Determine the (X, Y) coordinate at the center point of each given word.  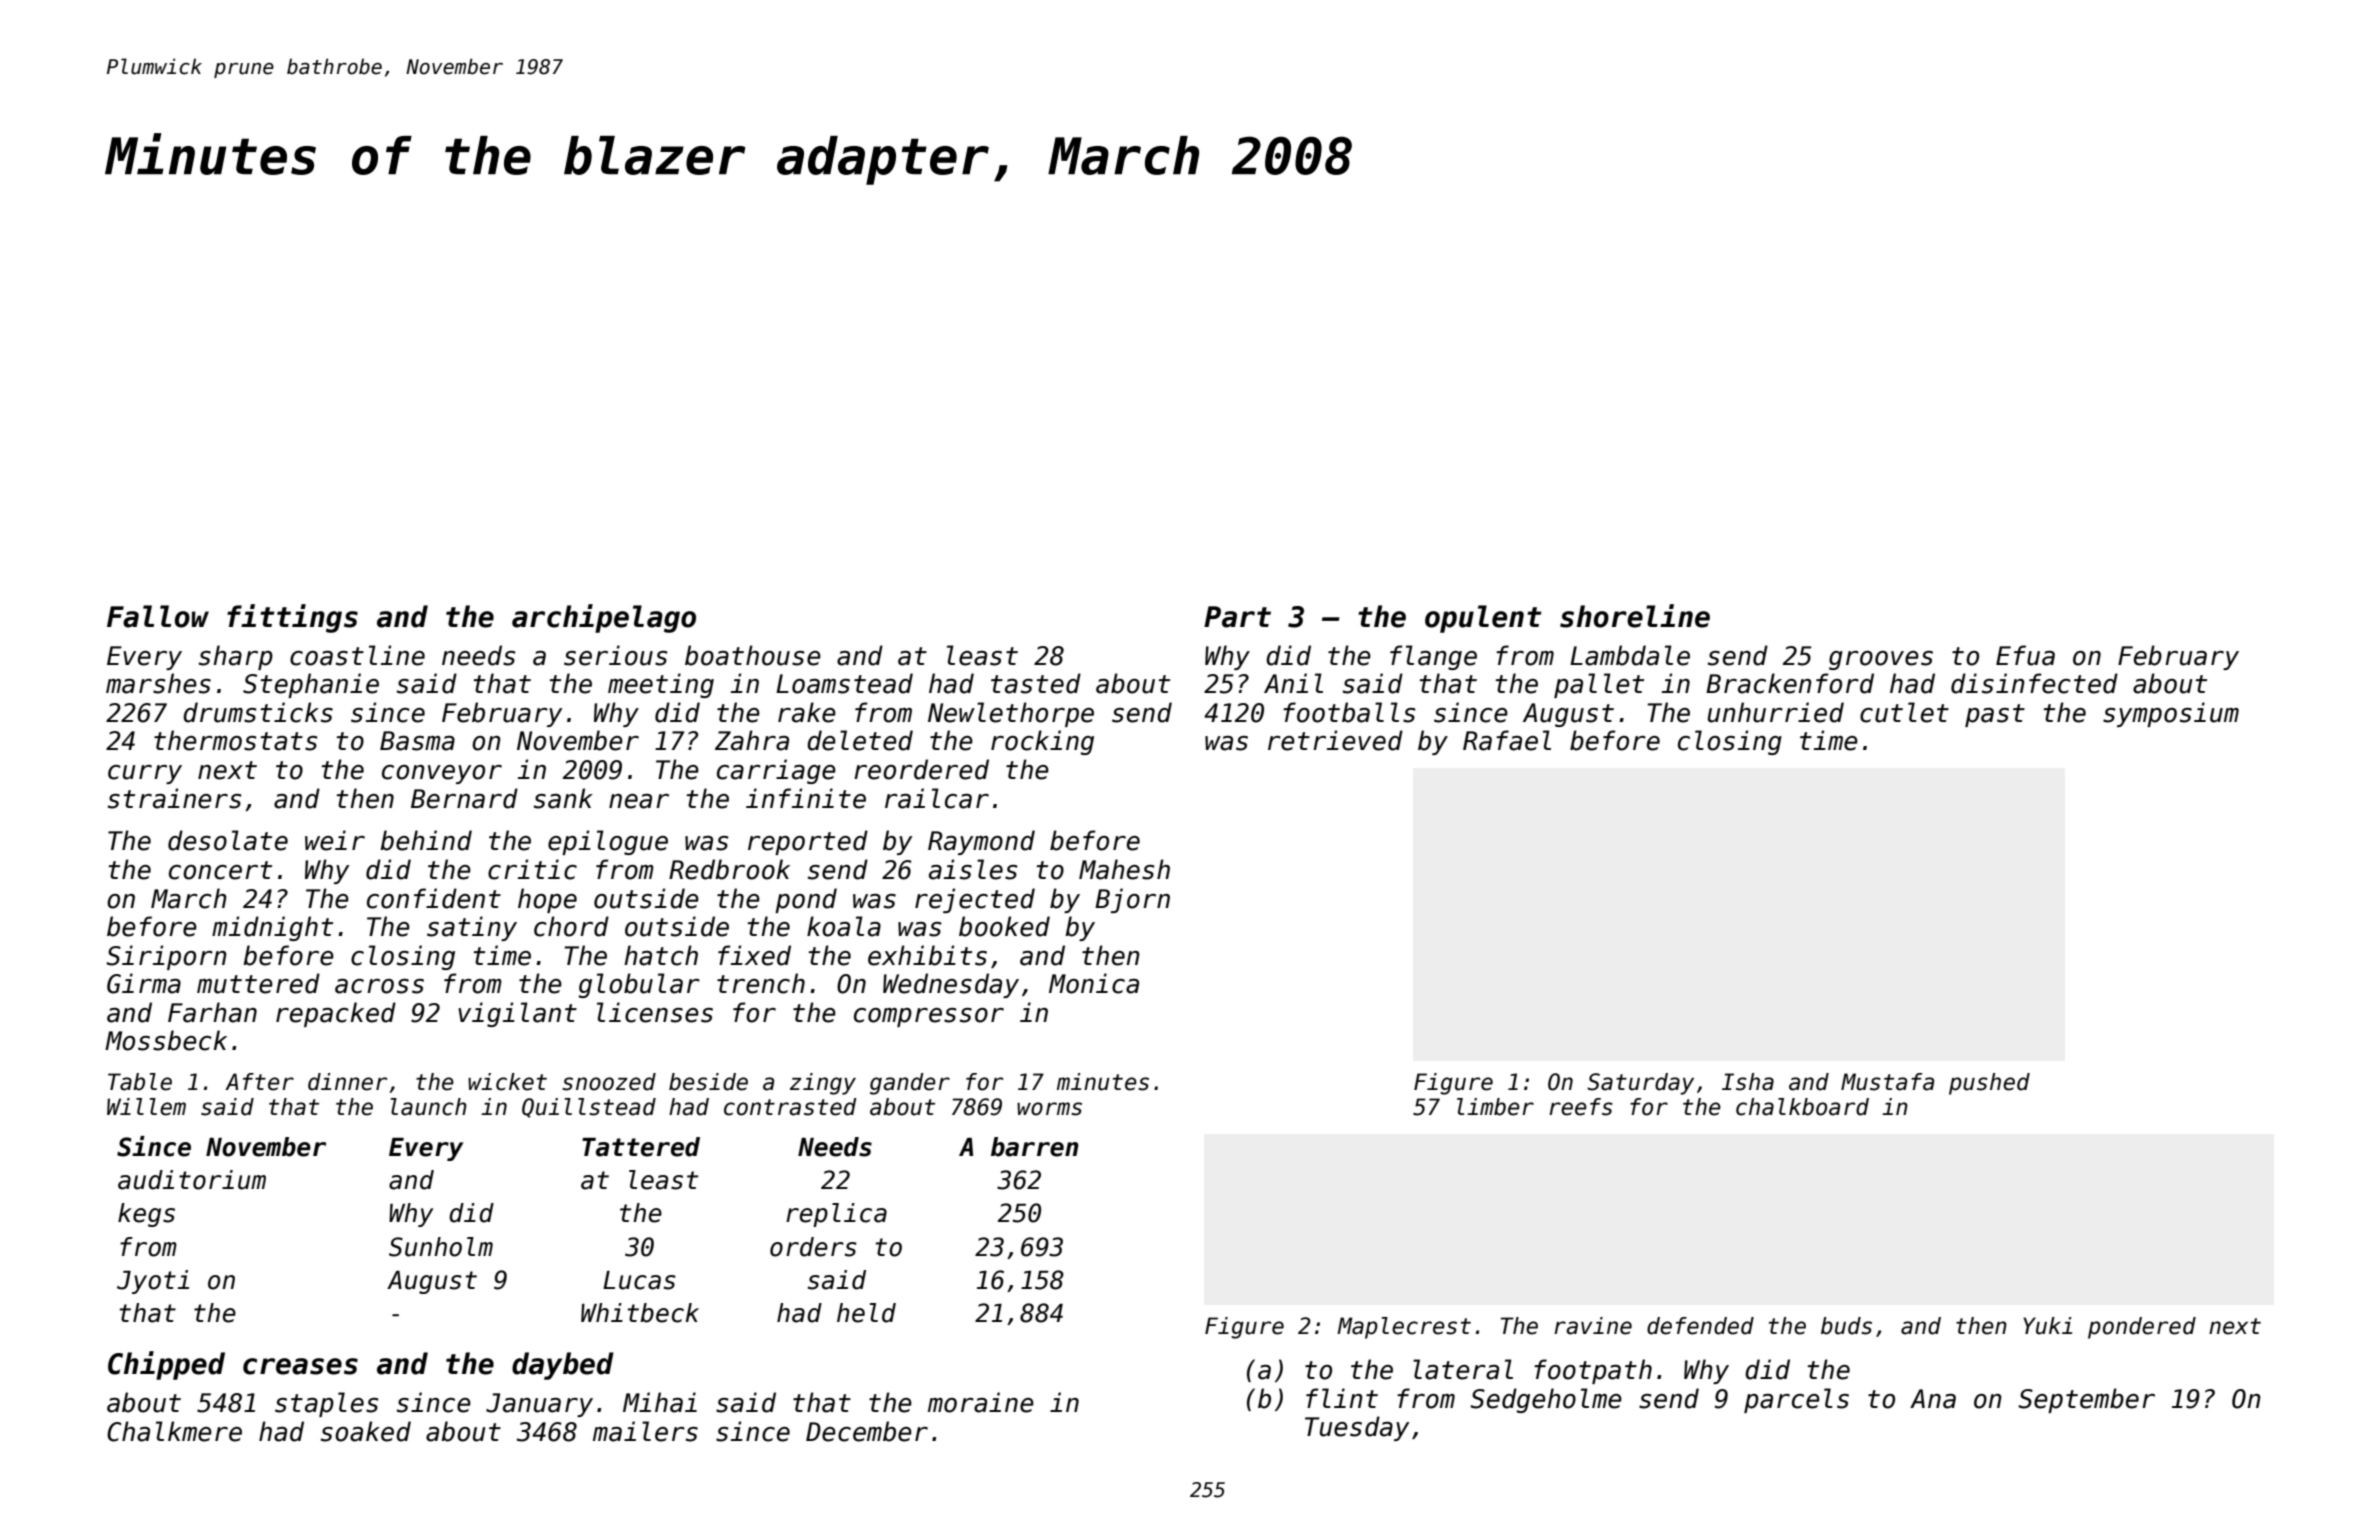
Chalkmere (174, 1431)
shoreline (1635, 616)
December (867, 1431)
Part (1237, 617)
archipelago (604, 618)
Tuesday (1357, 1428)
